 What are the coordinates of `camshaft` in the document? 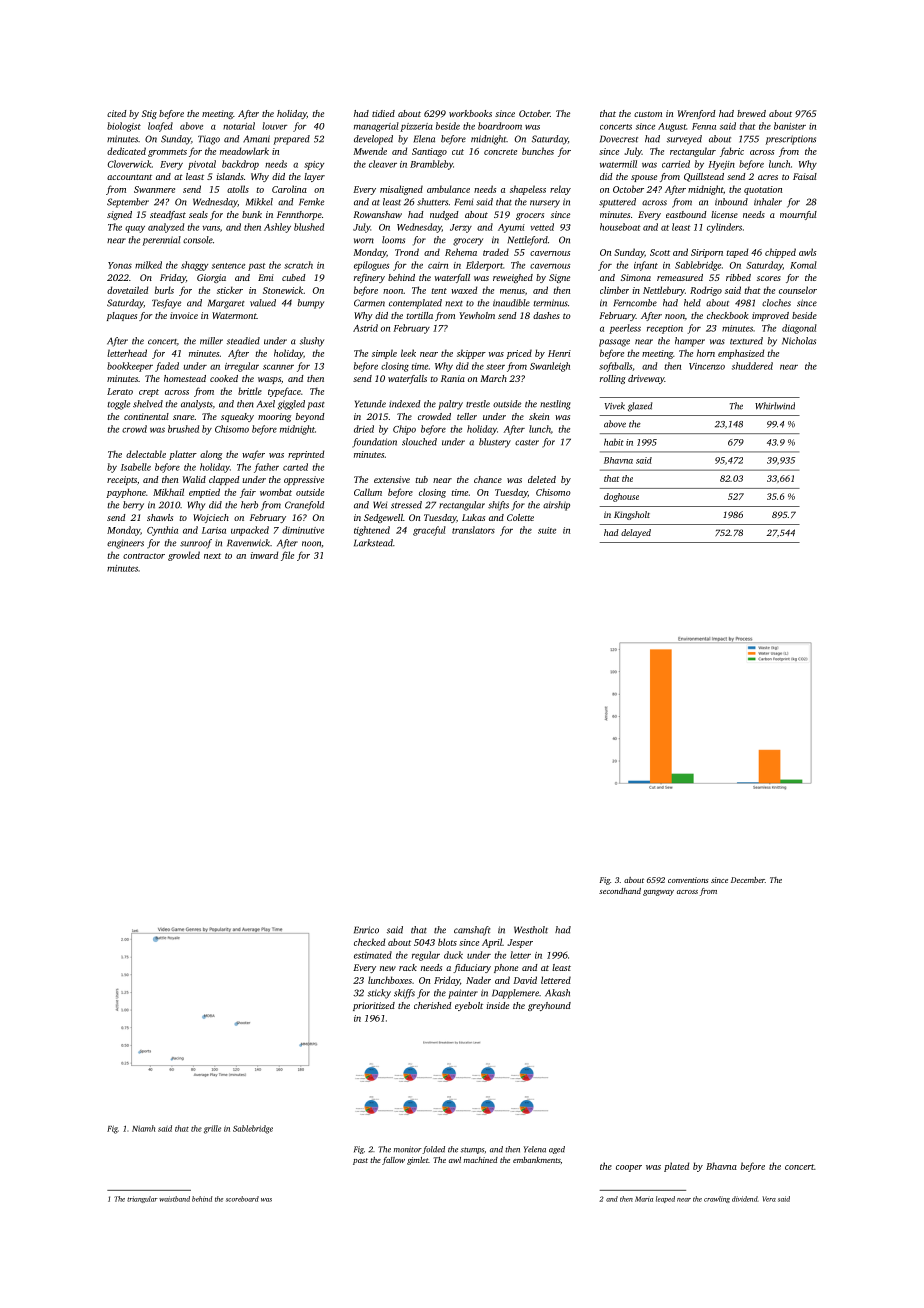 It's located at (472, 931).
